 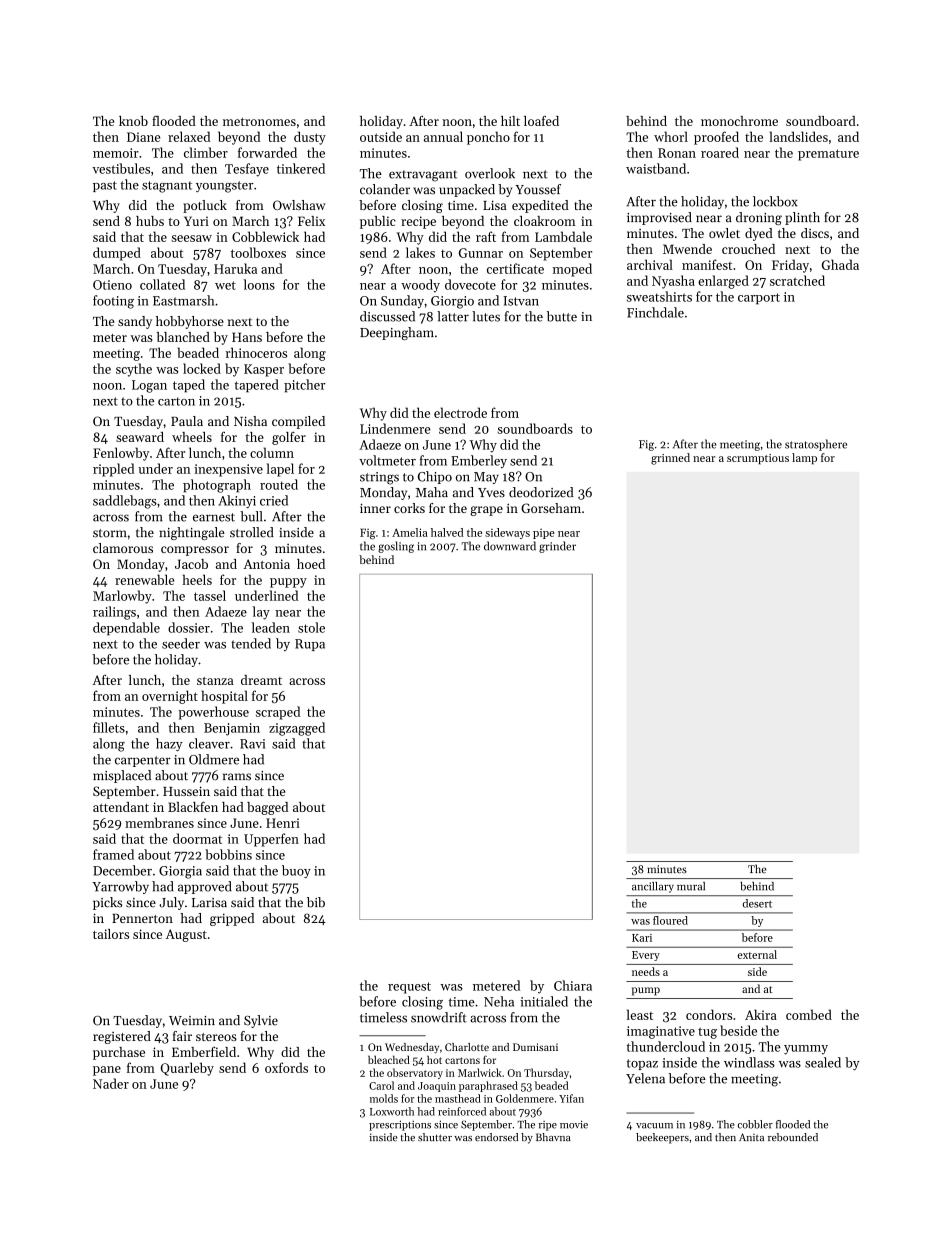 What do you see at coordinates (162, 284) in the screenshot?
I see `collated` at bounding box center [162, 284].
